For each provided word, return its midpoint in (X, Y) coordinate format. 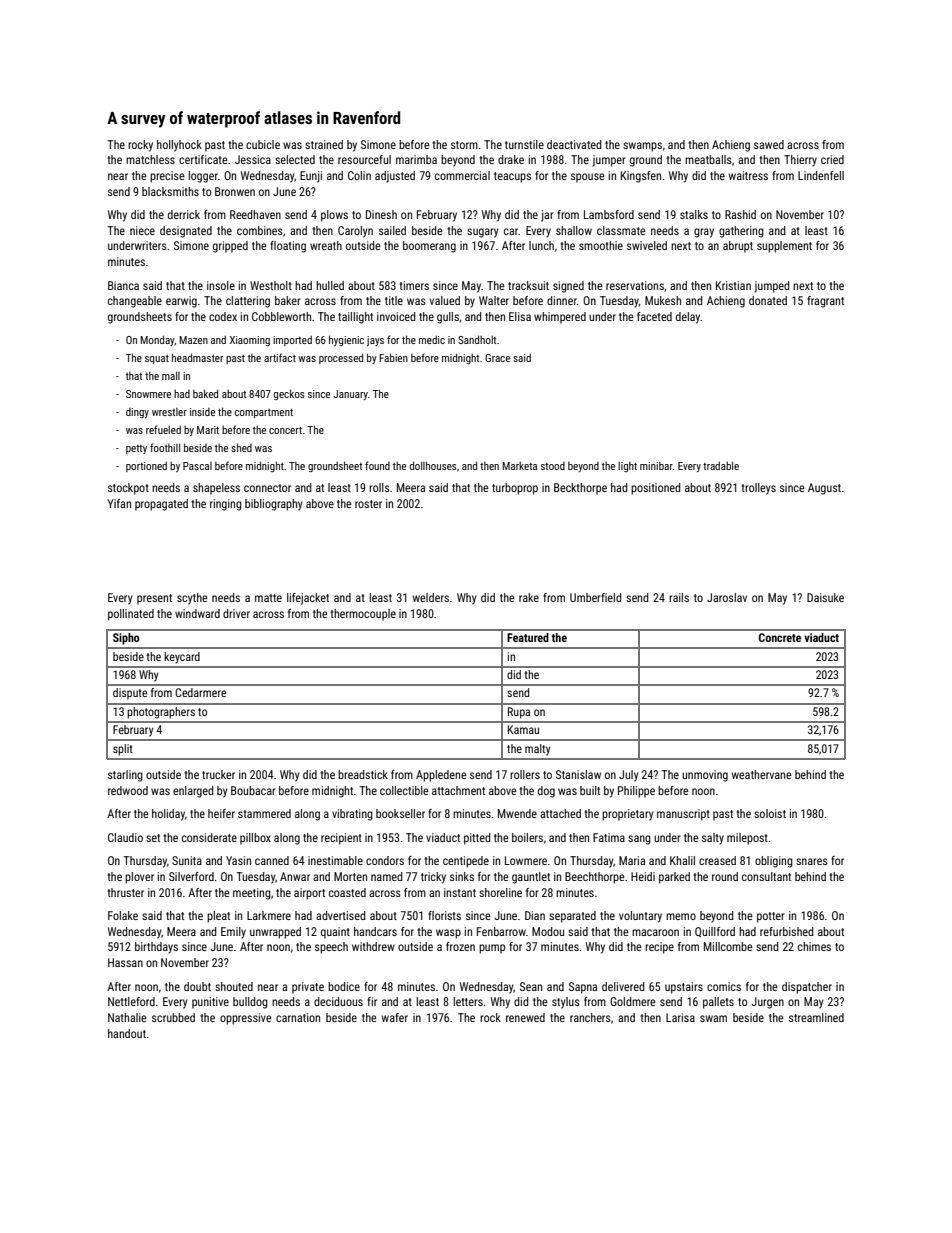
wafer (394, 1017)
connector (267, 488)
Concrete (780, 637)
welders (430, 597)
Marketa (519, 466)
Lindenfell (821, 175)
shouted (234, 986)
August (824, 489)
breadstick (363, 774)
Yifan (119, 503)
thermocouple (363, 615)
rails (679, 597)
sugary (483, 233)
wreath (326, 245)
